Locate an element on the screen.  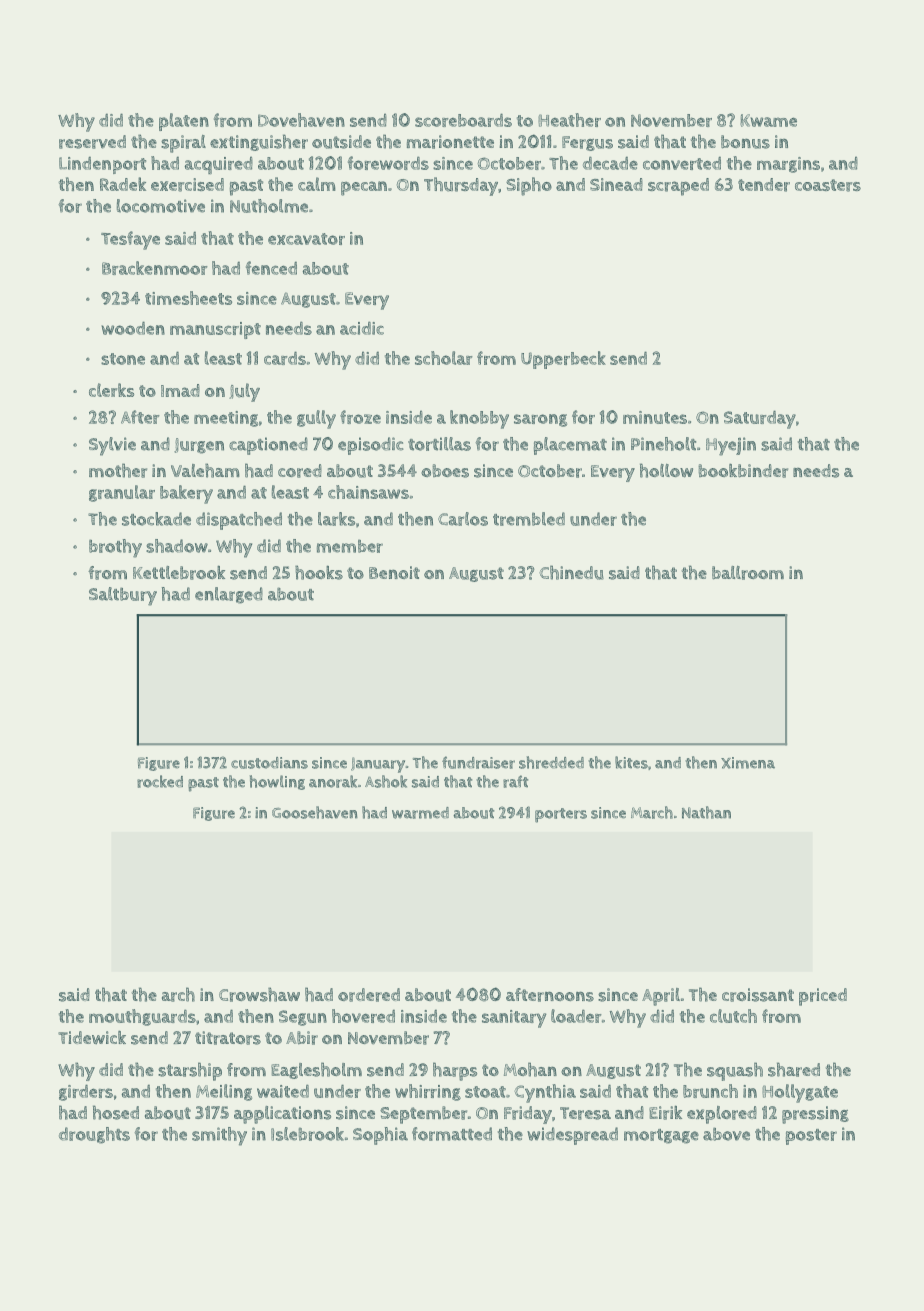
cards is located at coordinates (285, 358).
